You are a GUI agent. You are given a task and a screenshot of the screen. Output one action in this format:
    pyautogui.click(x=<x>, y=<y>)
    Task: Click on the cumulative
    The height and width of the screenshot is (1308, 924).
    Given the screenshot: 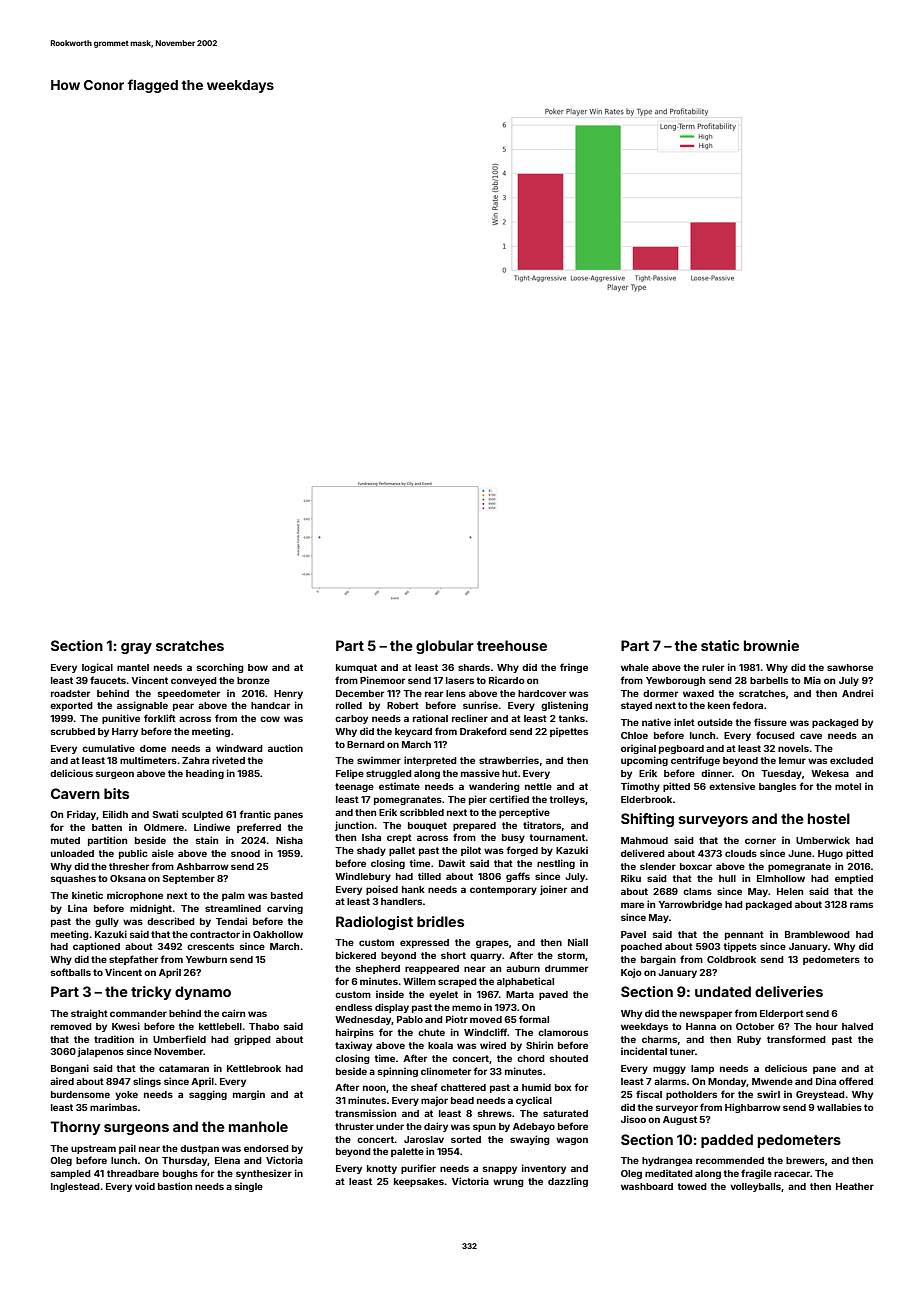 What is the action you would take?
    pyautogui.click(x=108, y=748)
